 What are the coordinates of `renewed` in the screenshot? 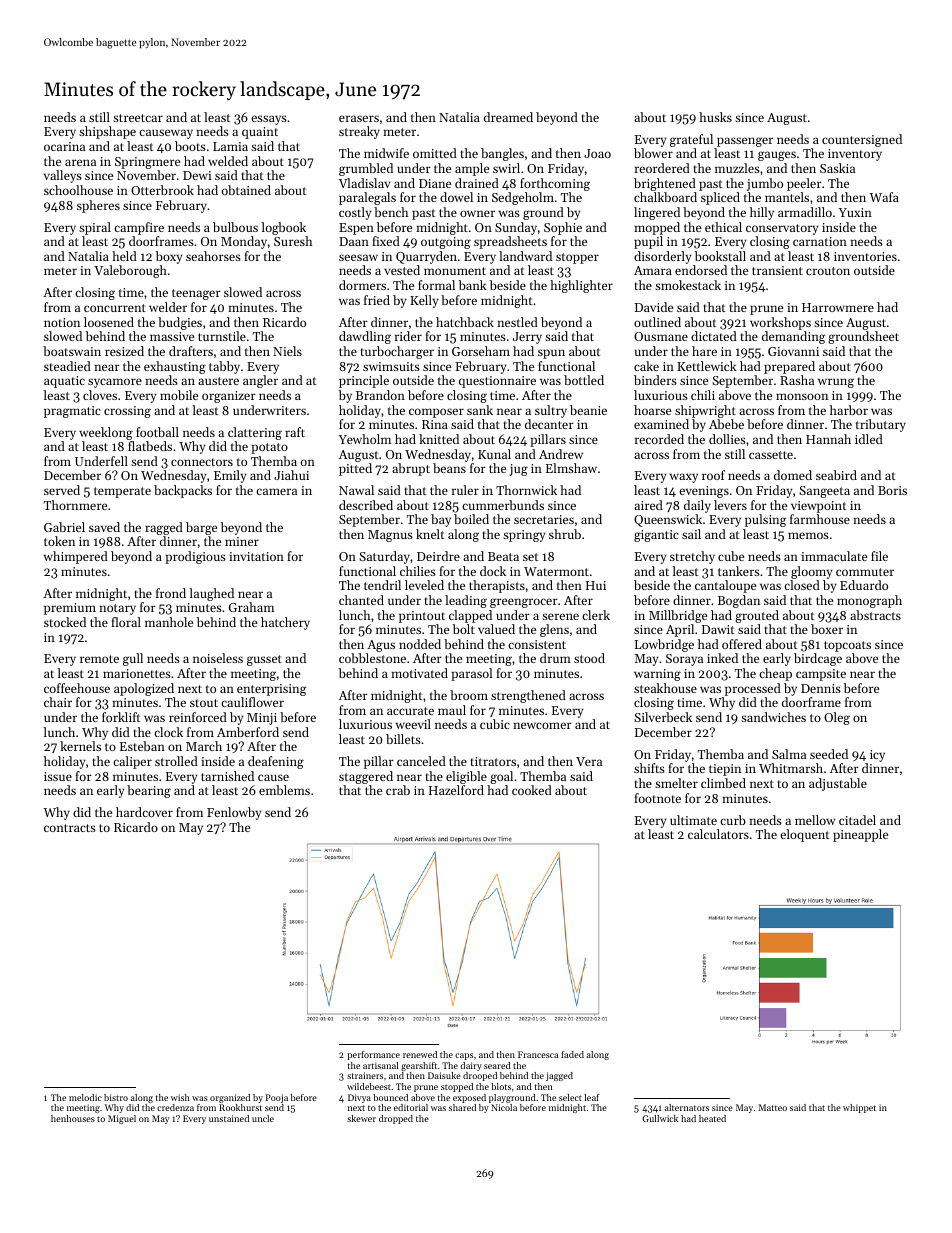 It's located at (420, 1054).
